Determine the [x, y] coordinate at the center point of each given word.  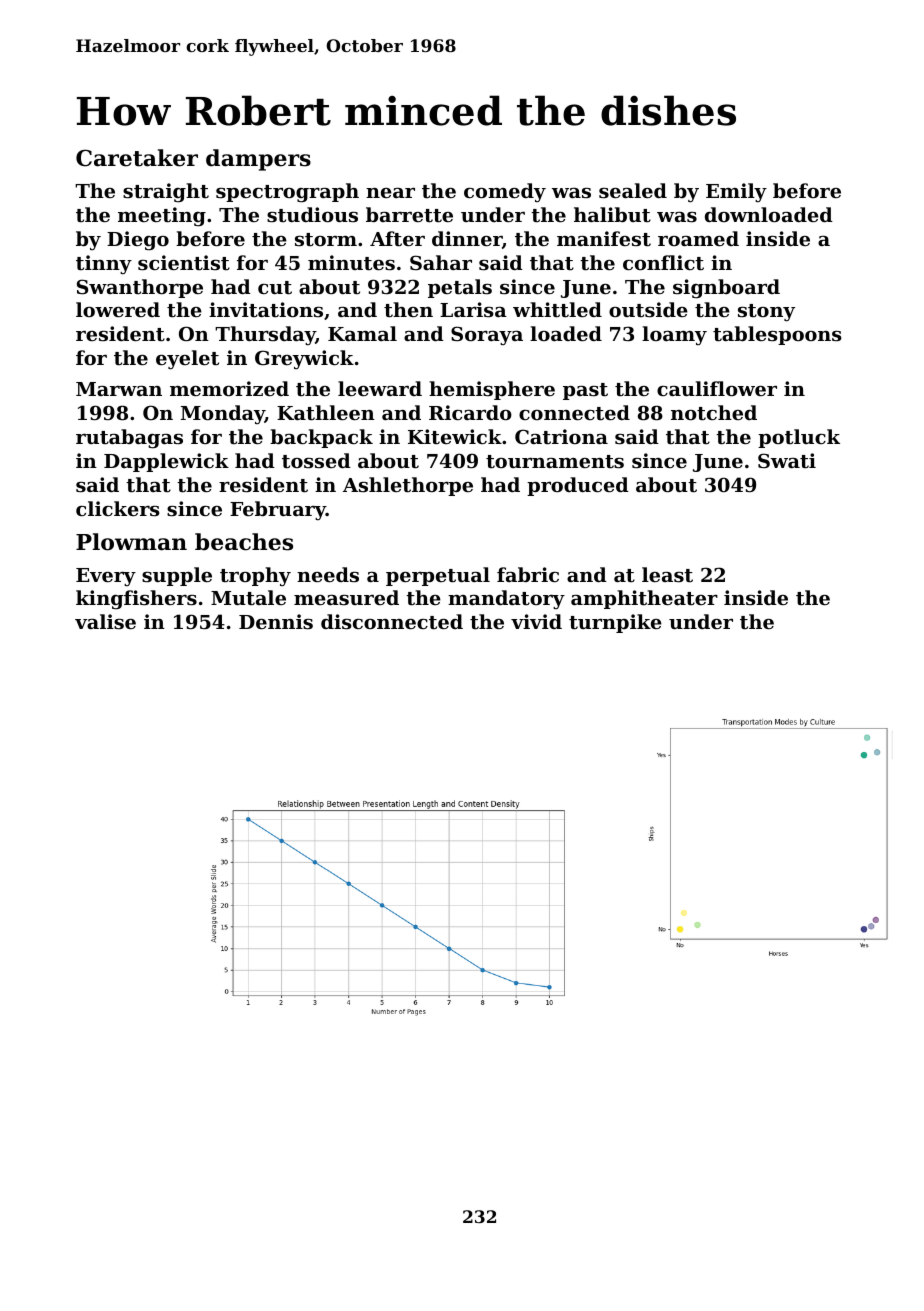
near [390, 193]
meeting [162, 217]
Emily [736, 192]
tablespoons [777, 335]
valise [105, 621]
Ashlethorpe [408, 486]
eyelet [187, 360]
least [667, 575]
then [408, 310]
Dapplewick [166, 462]
